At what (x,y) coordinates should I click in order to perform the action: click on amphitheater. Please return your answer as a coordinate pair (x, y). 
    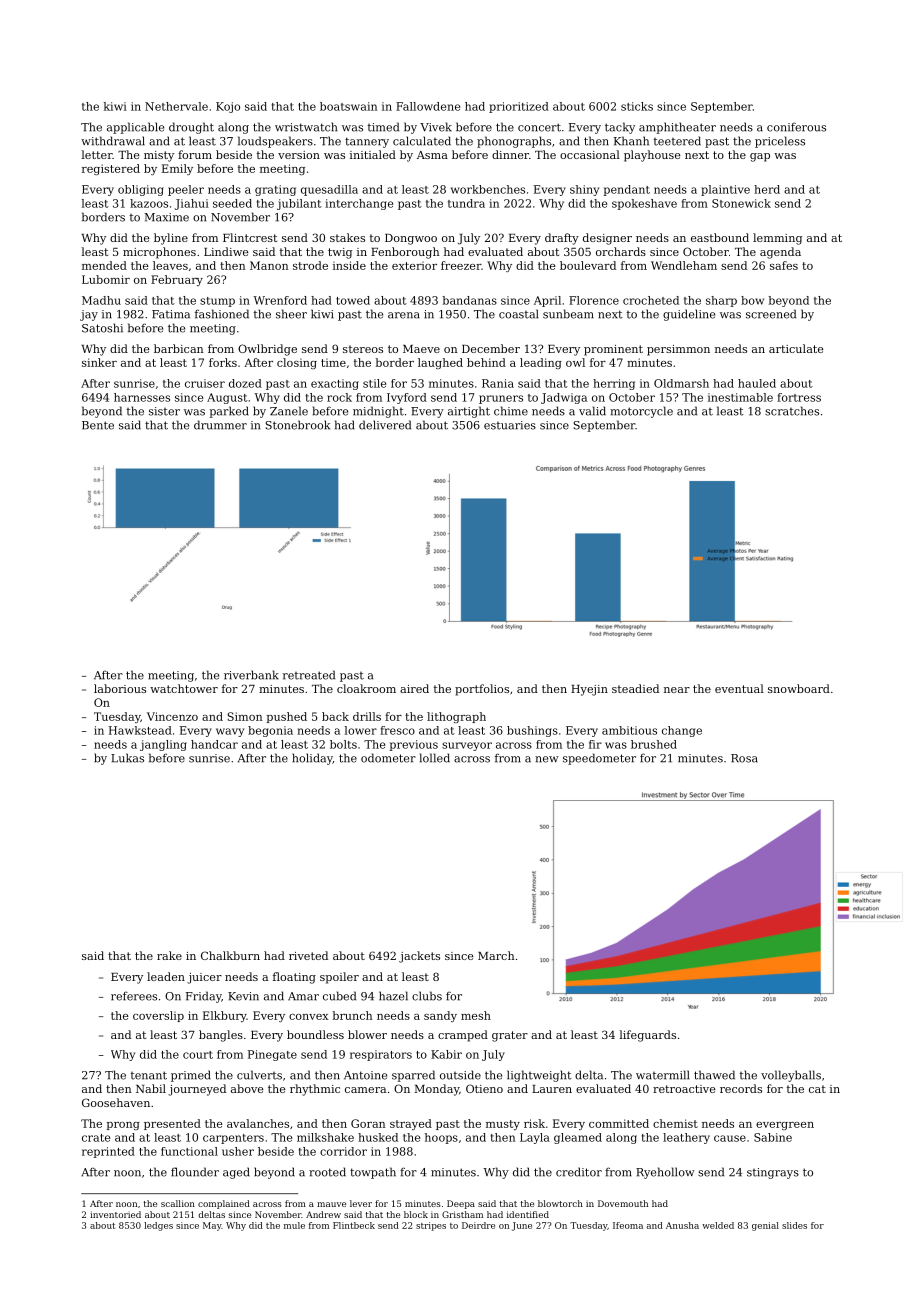
    Looking at the image, I should click on (677, 128).
